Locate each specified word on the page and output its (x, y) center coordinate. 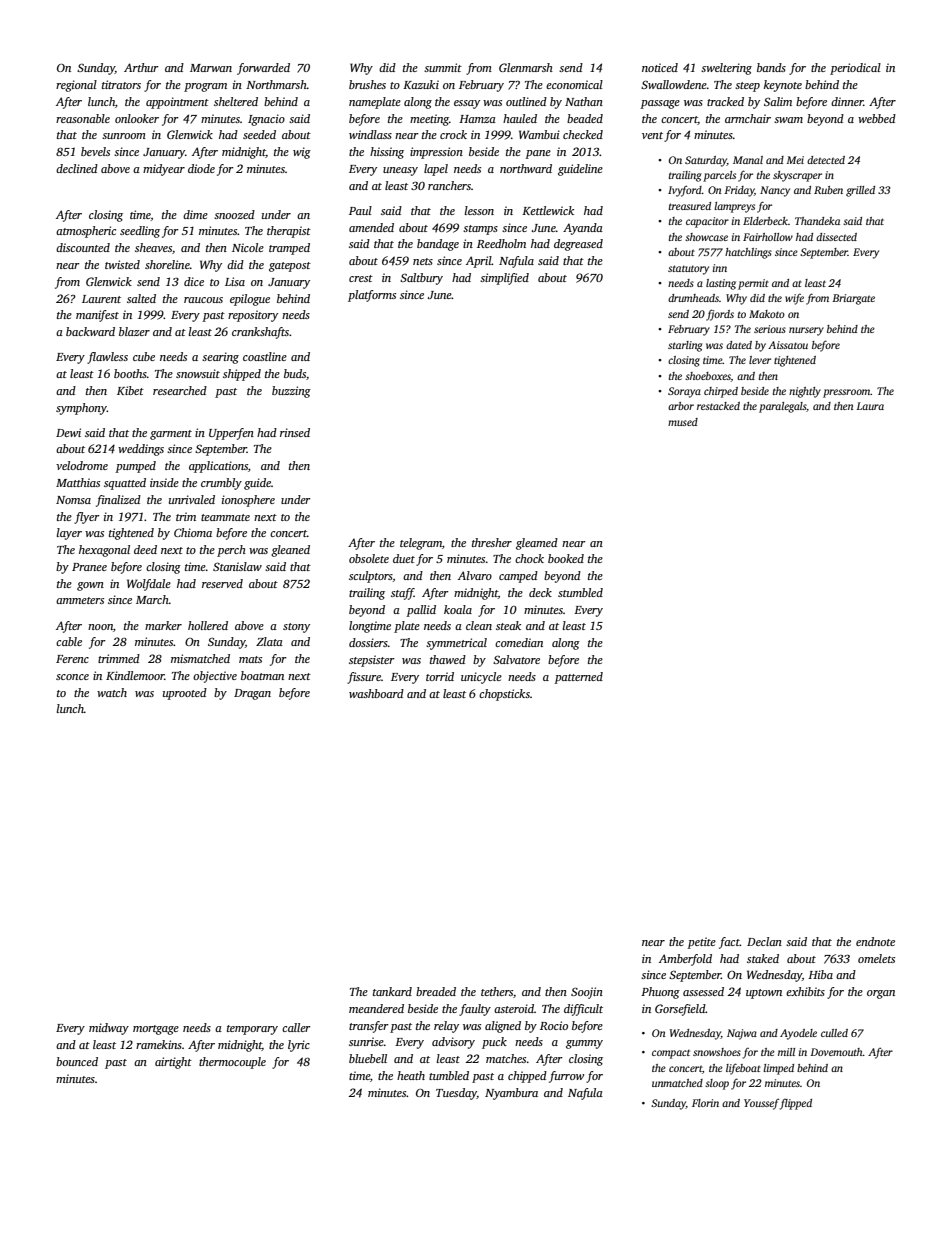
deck (540, 592)
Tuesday (456, 1094)
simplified (504, 279)
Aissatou (788, 345)
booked (566, 558)
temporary (252, 1030)
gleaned (290, 551)
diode (201, 168)
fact (729, 943)
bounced (77, 1061)
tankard (392, 991)
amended (371, 227)
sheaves (153, 247)
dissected (836, 237)
